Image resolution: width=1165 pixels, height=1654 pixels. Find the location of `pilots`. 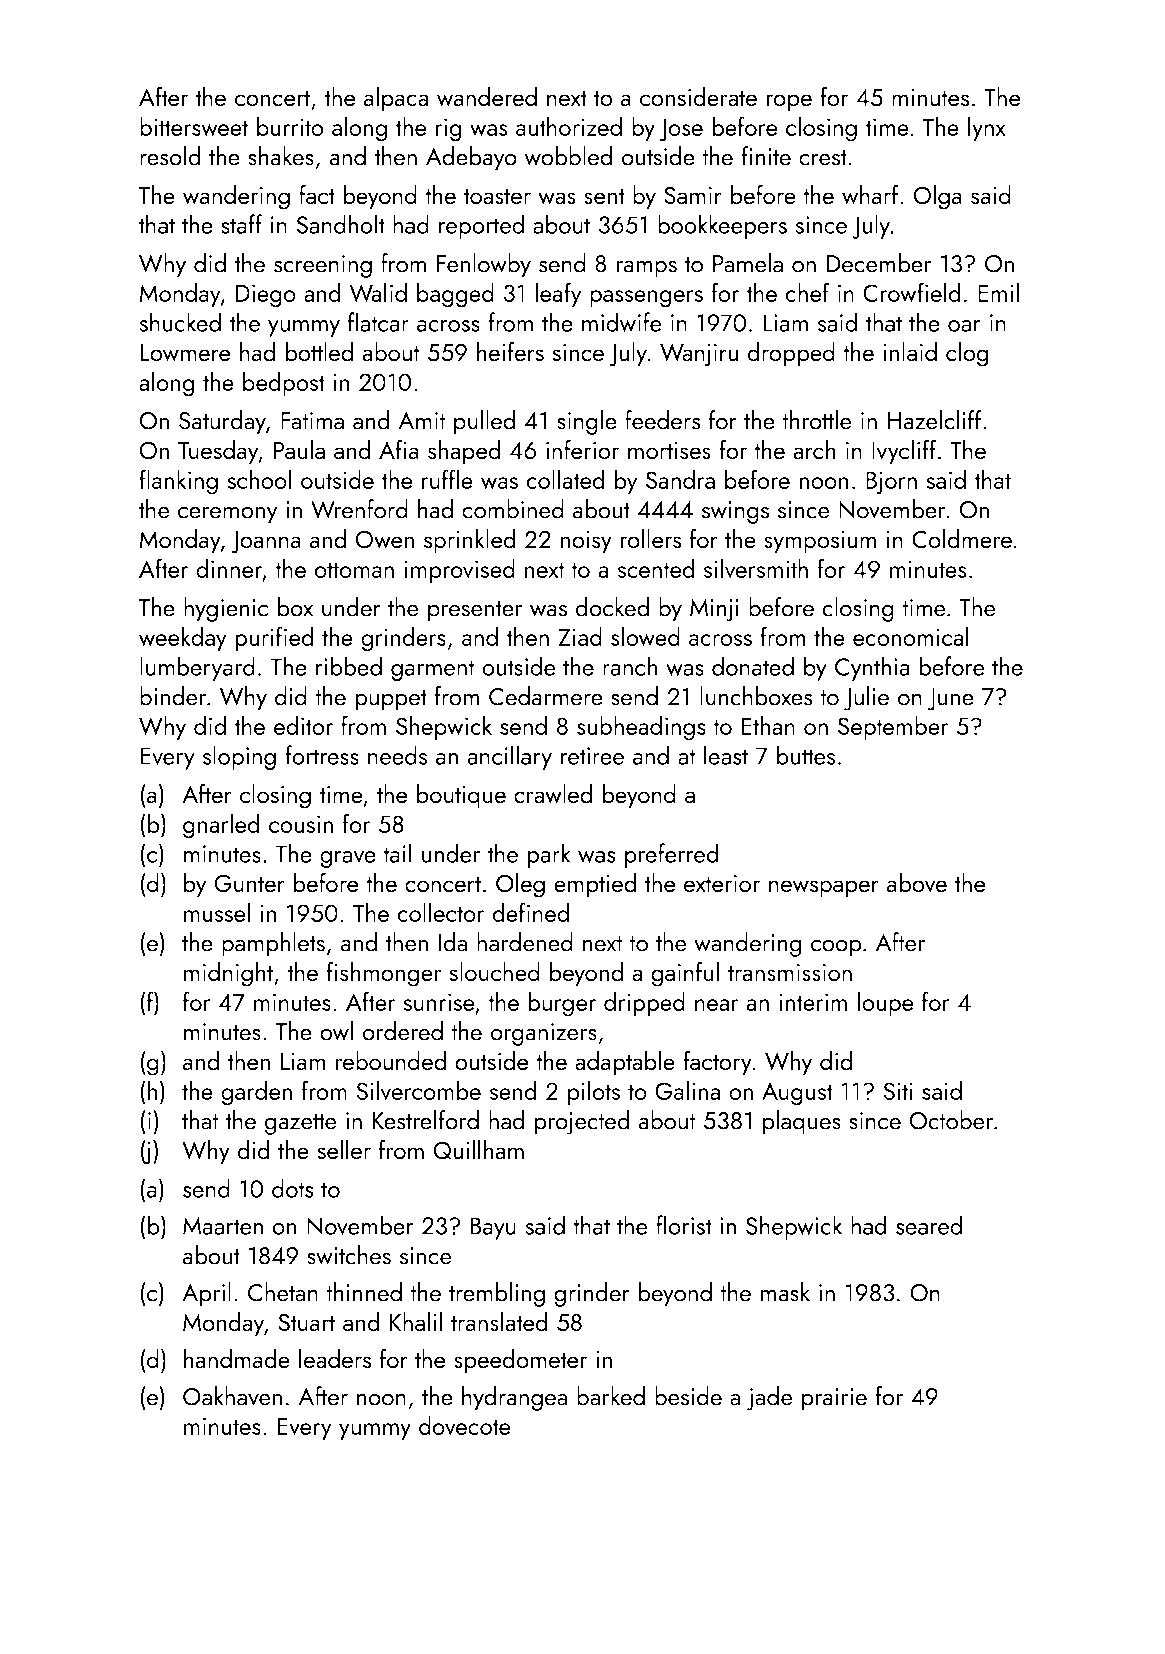

pilots is located at coordinates (594, 1092).
